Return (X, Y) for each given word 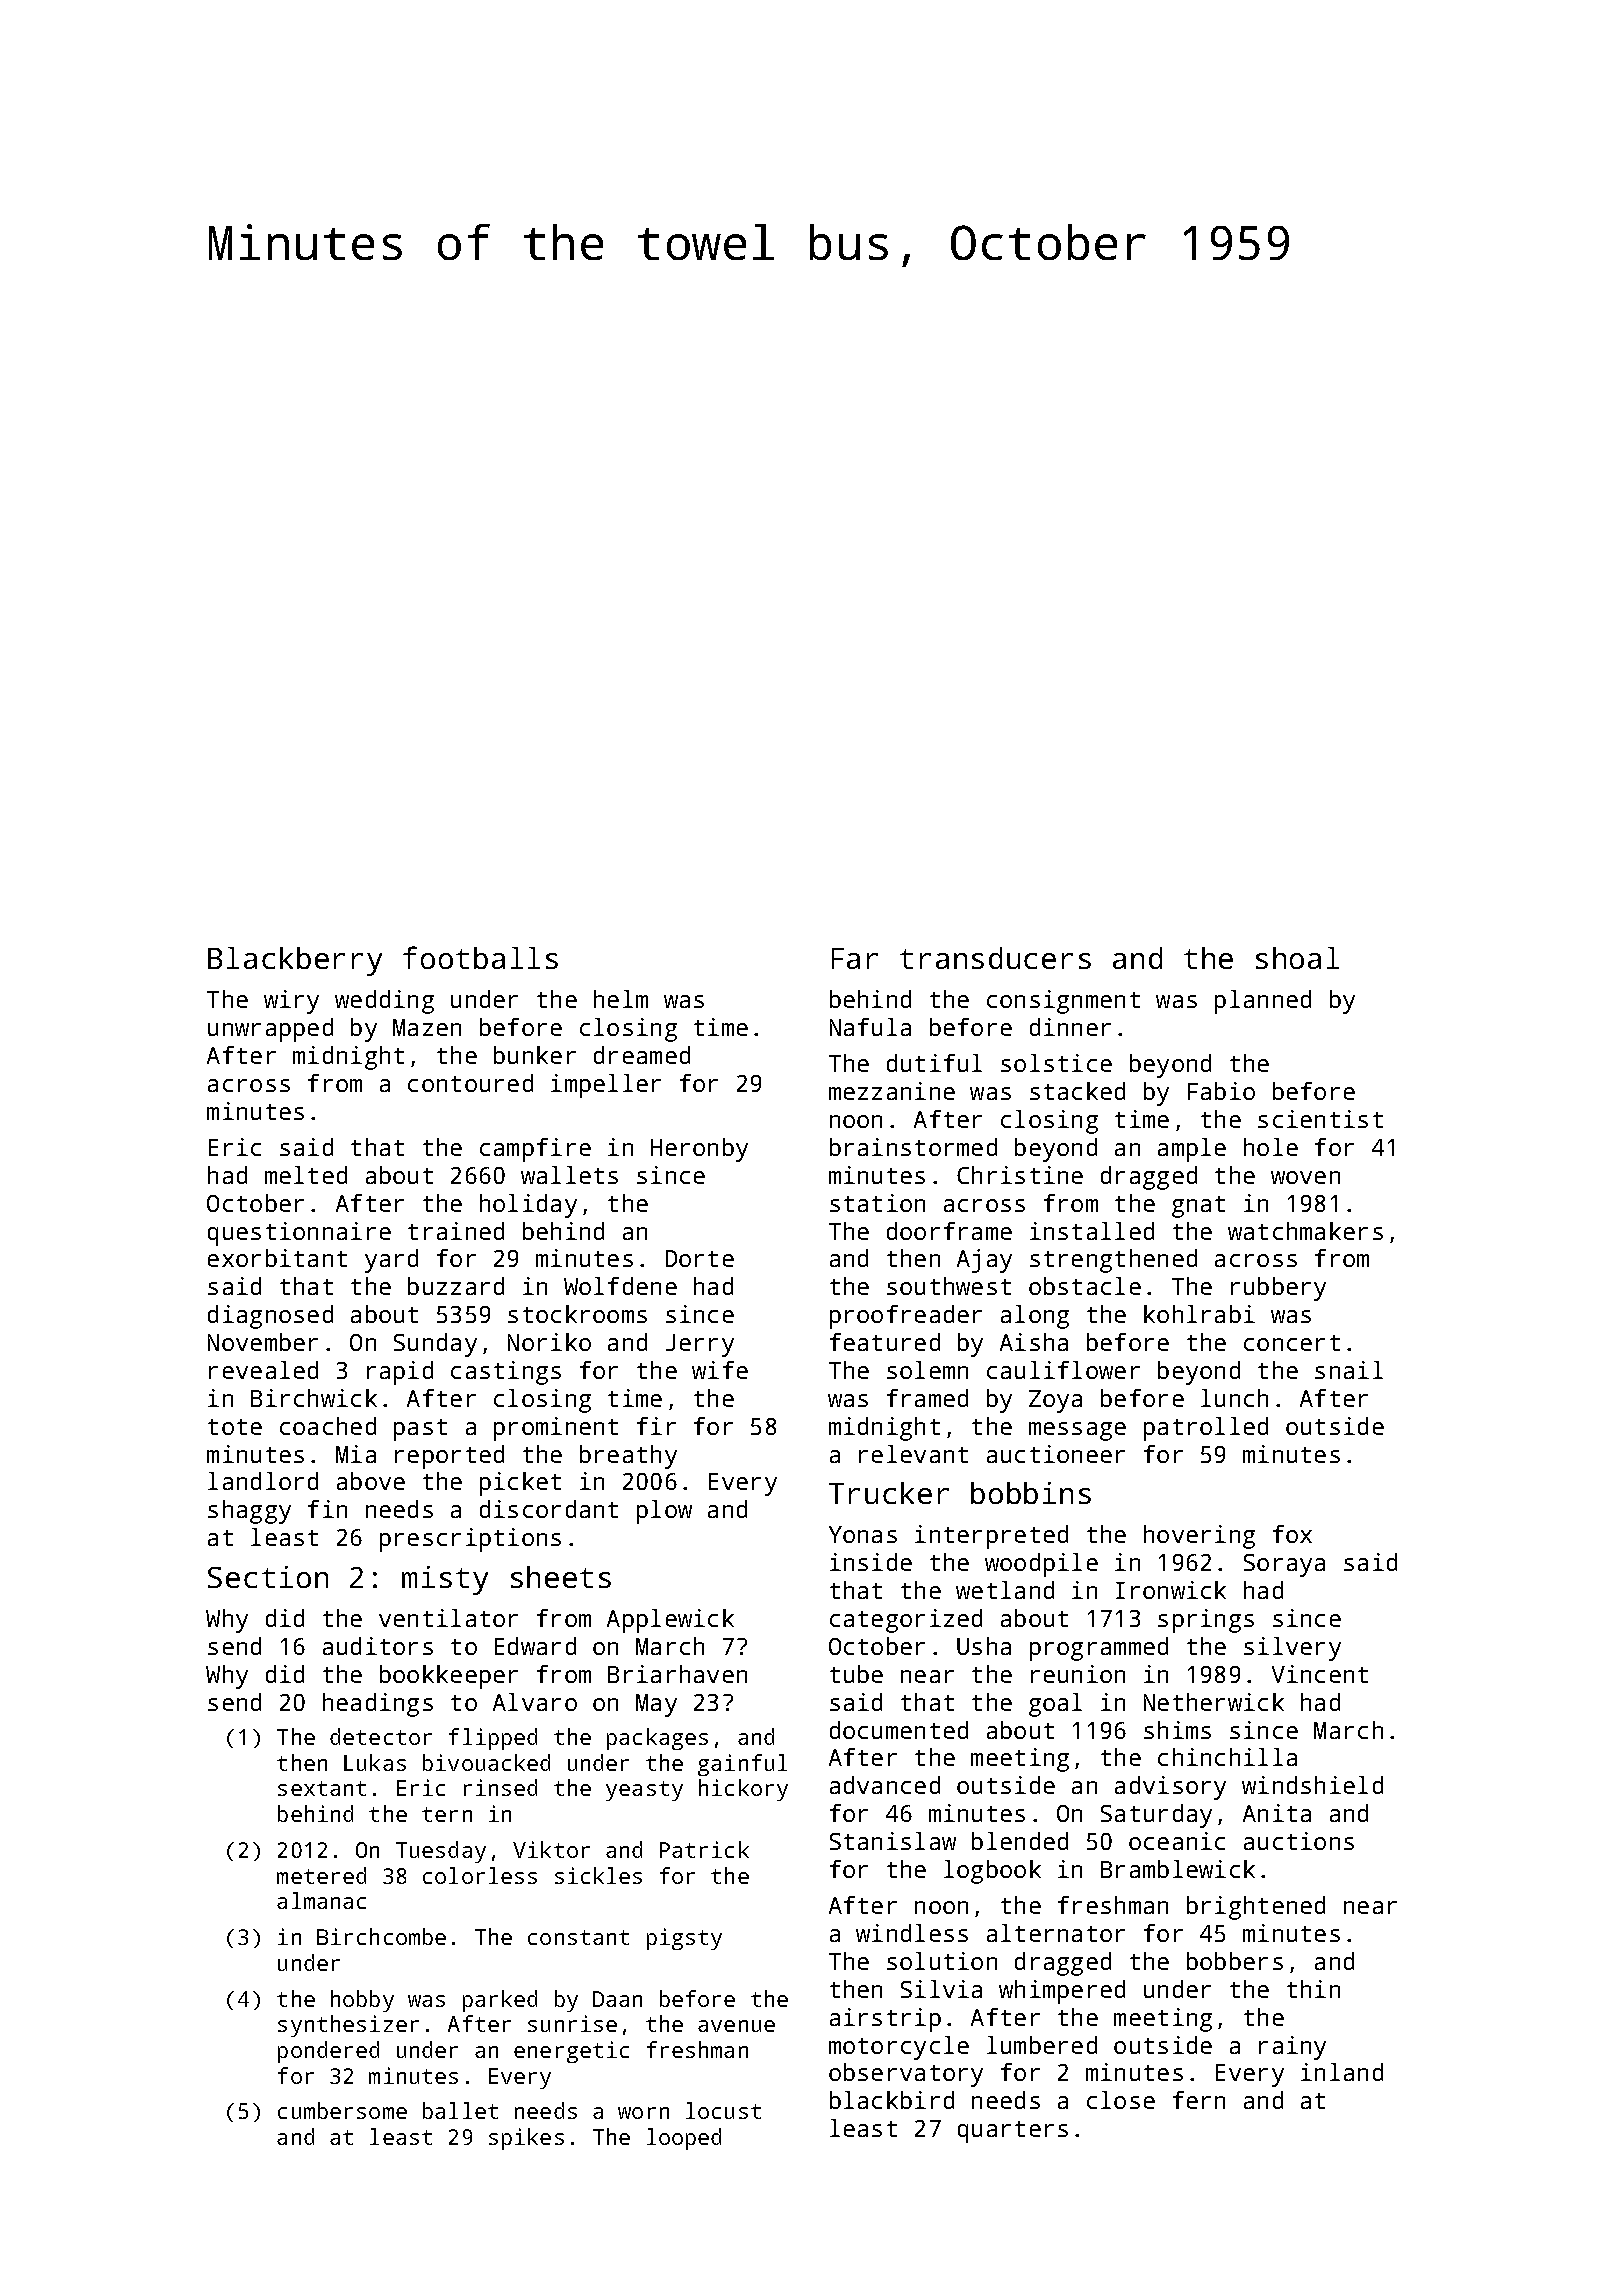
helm (621, 999)
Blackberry (295, 961)
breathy (628, 1457)
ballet (460, 2110)
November (263, 1342)
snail (1349, 1370)
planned (1263, 1002)
